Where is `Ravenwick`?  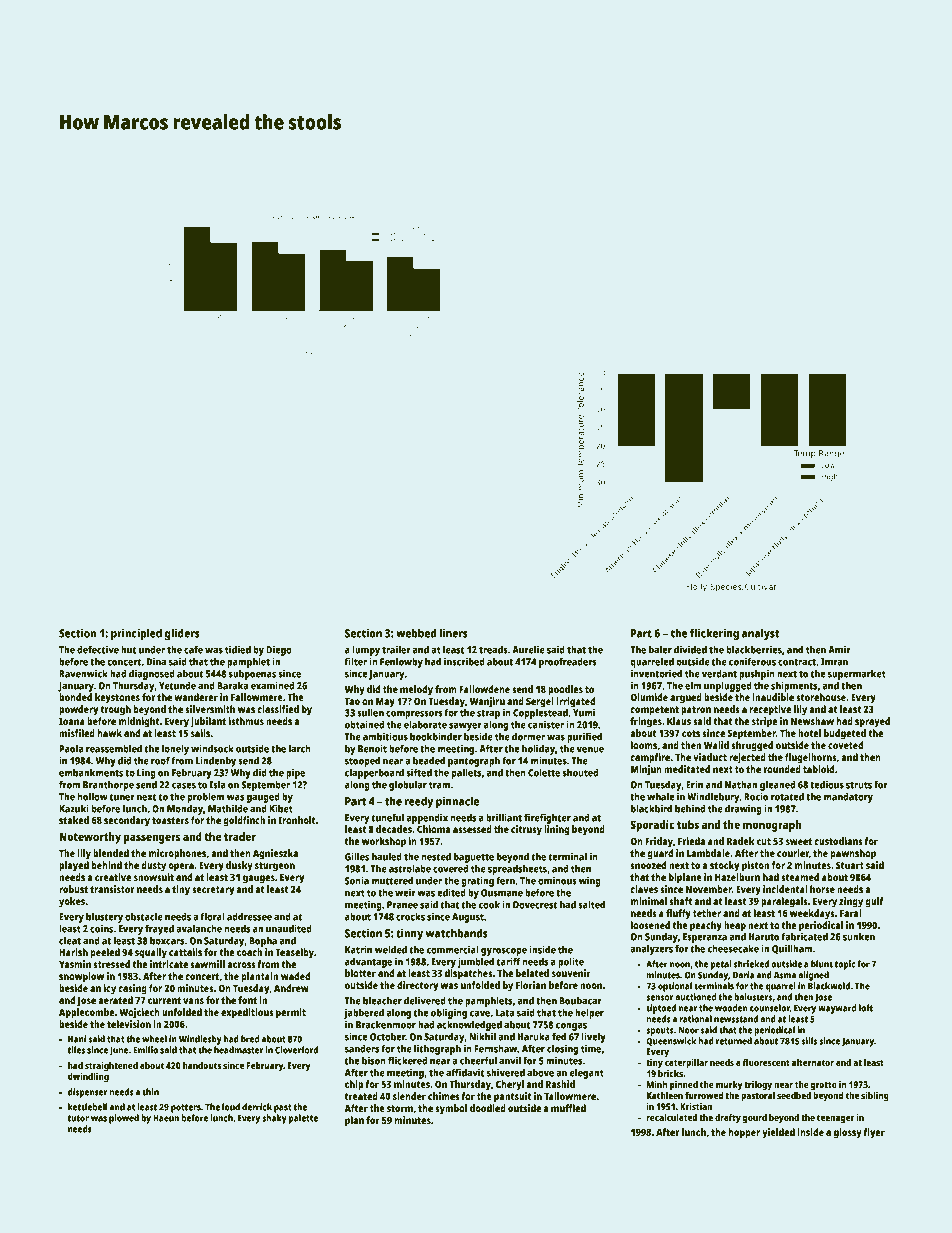
Ravenwick is located at coordinates (83, 673).
